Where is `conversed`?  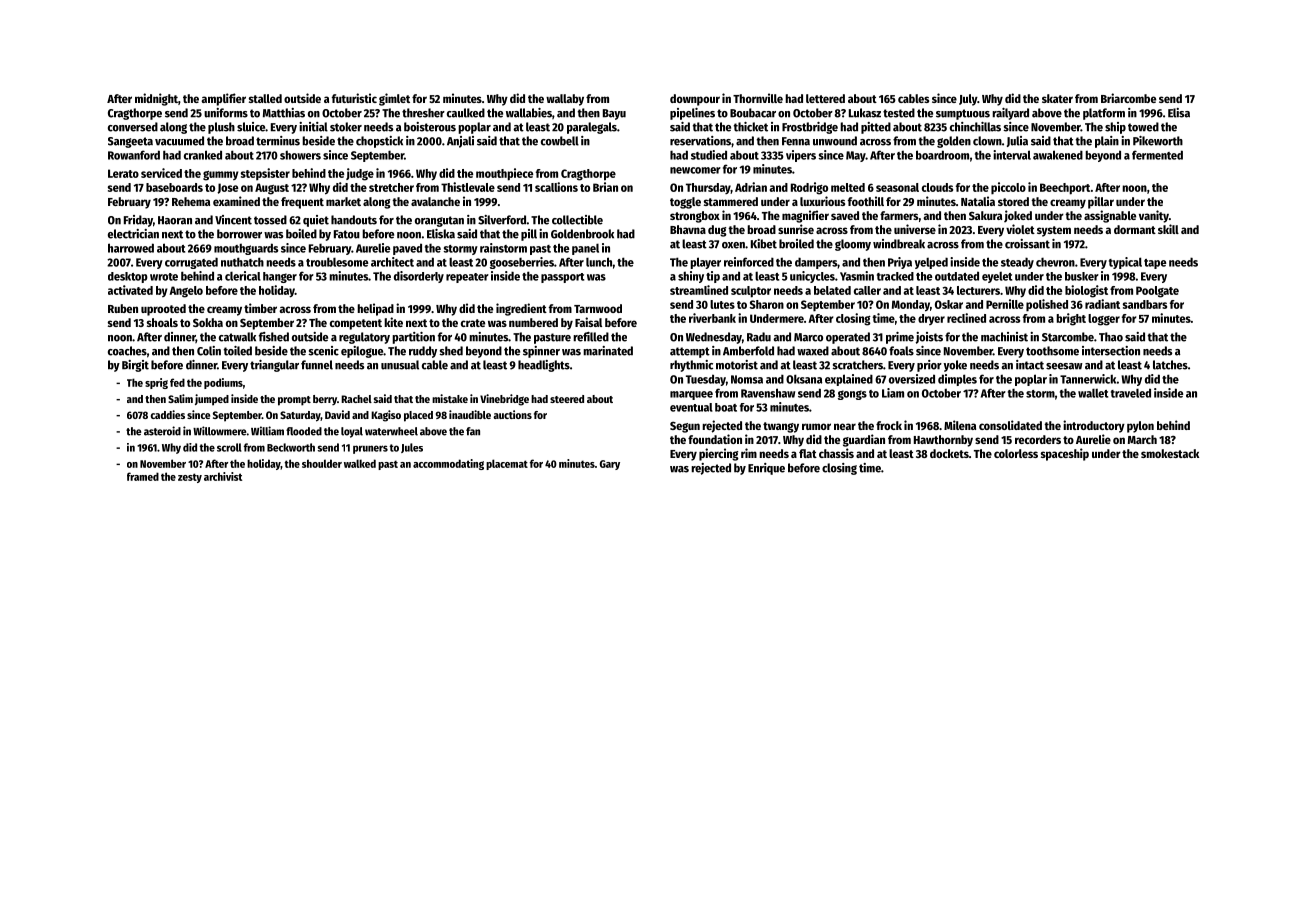
conversed is located at coordinates (133, 127).
